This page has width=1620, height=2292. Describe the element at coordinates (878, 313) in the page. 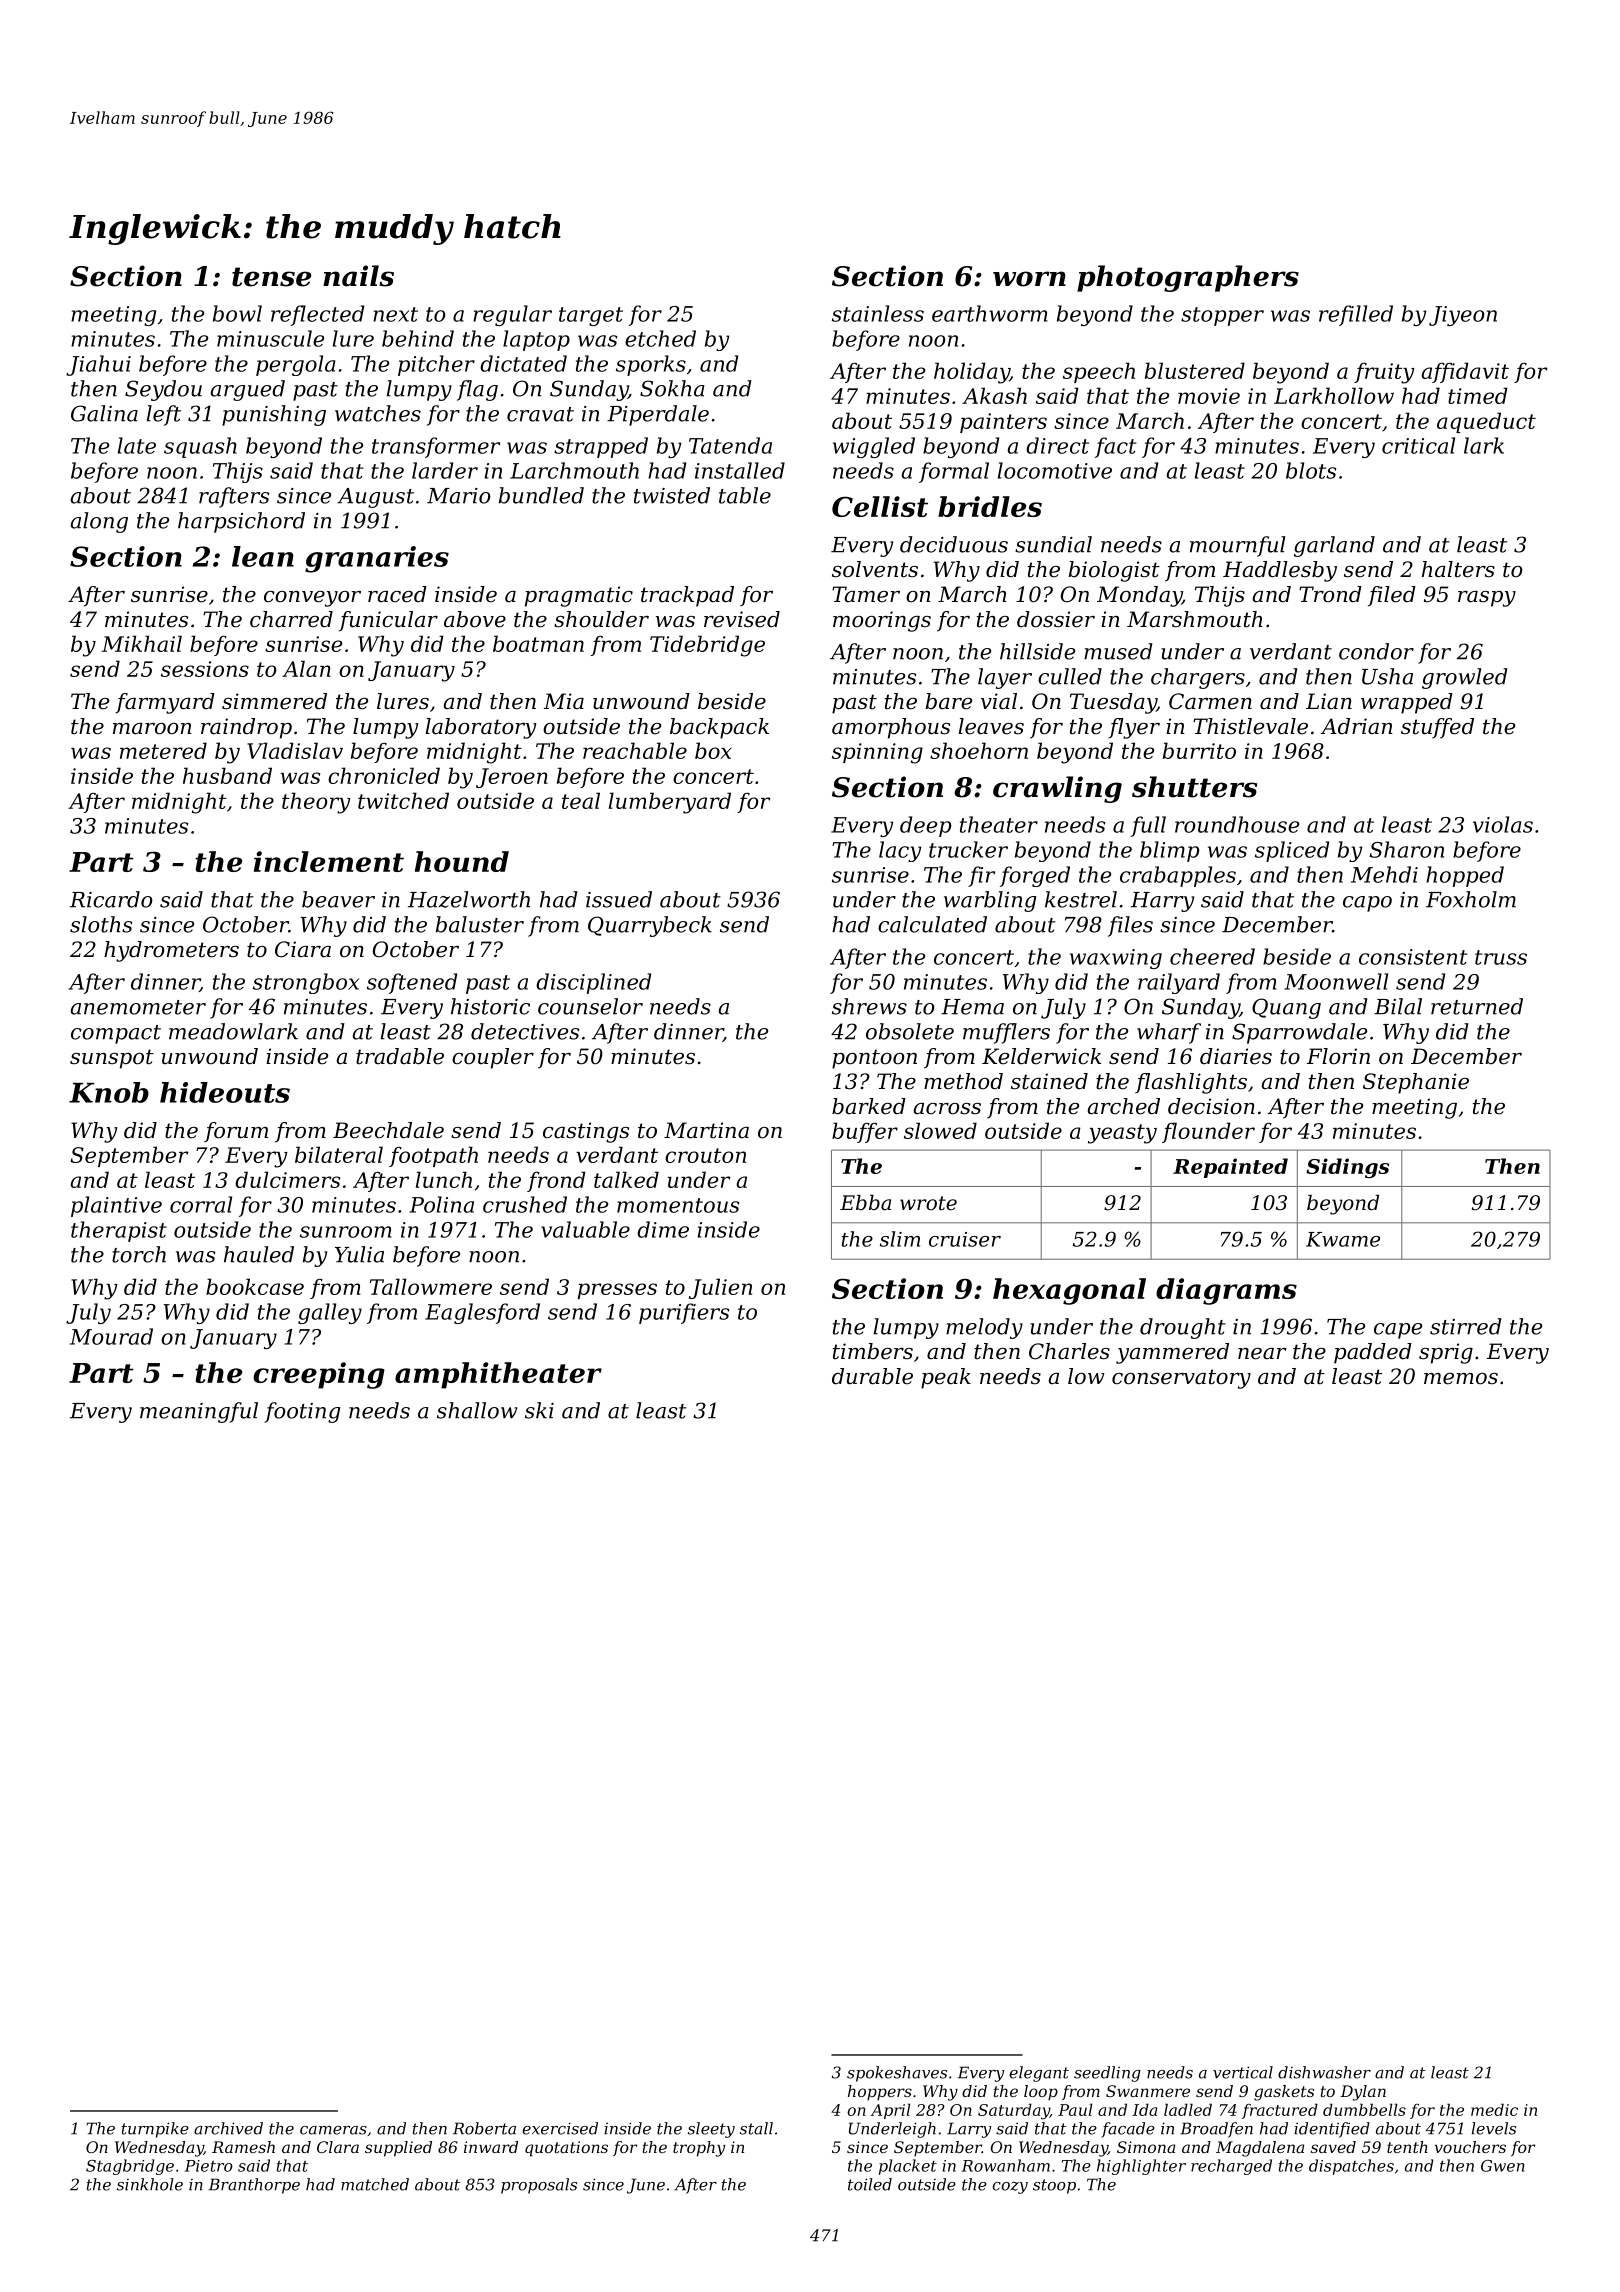

I see `stainless` at that location.
